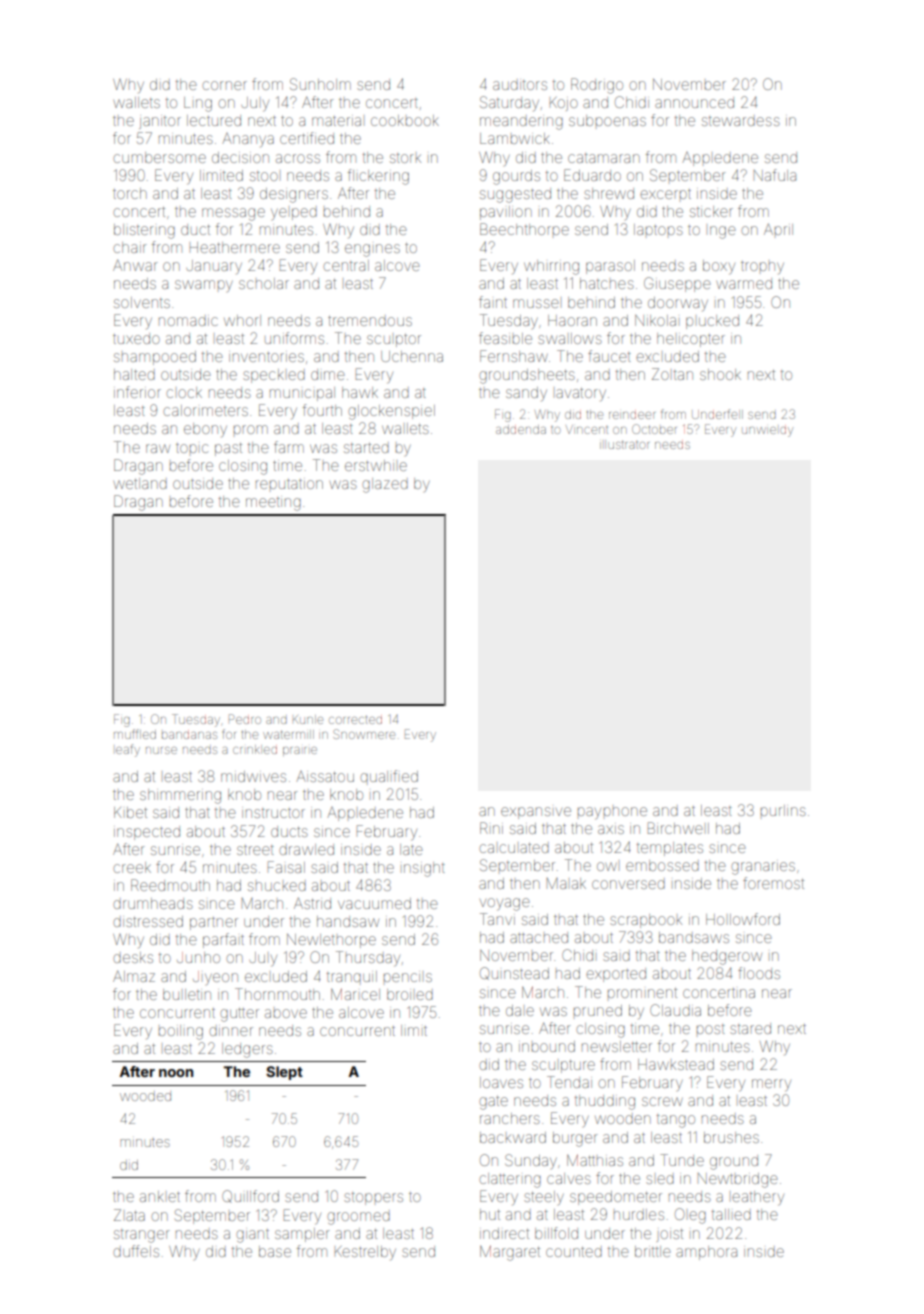 The width and height of the screenshot is (924, 1314). I want to click on trophy, so click(762, 267).
